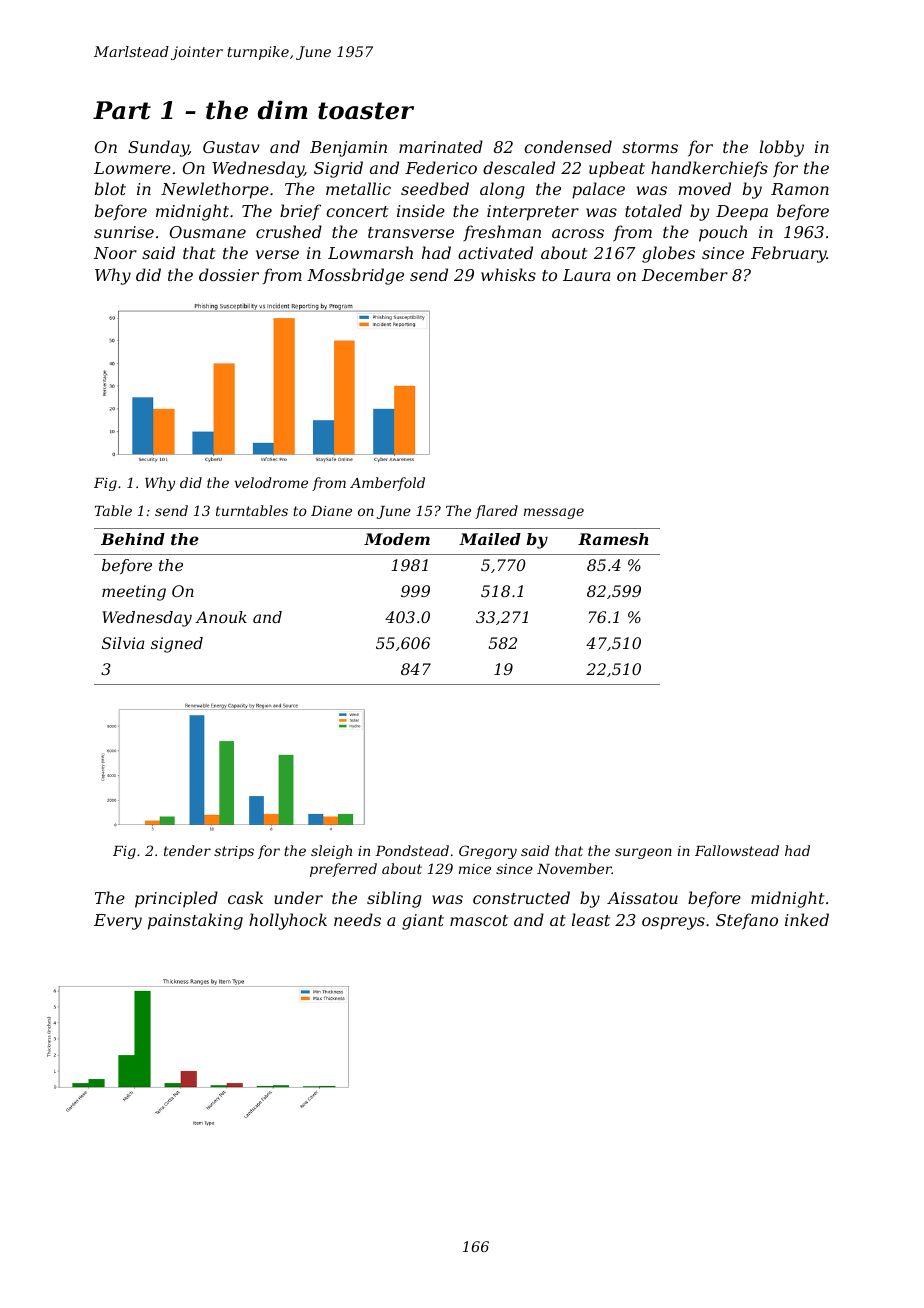 The height and width of the screenshot is (1308, 924). What do you see at coordinates (423, 922) in the screenshot?
I see `giant` at bounding box center [423, 922].
